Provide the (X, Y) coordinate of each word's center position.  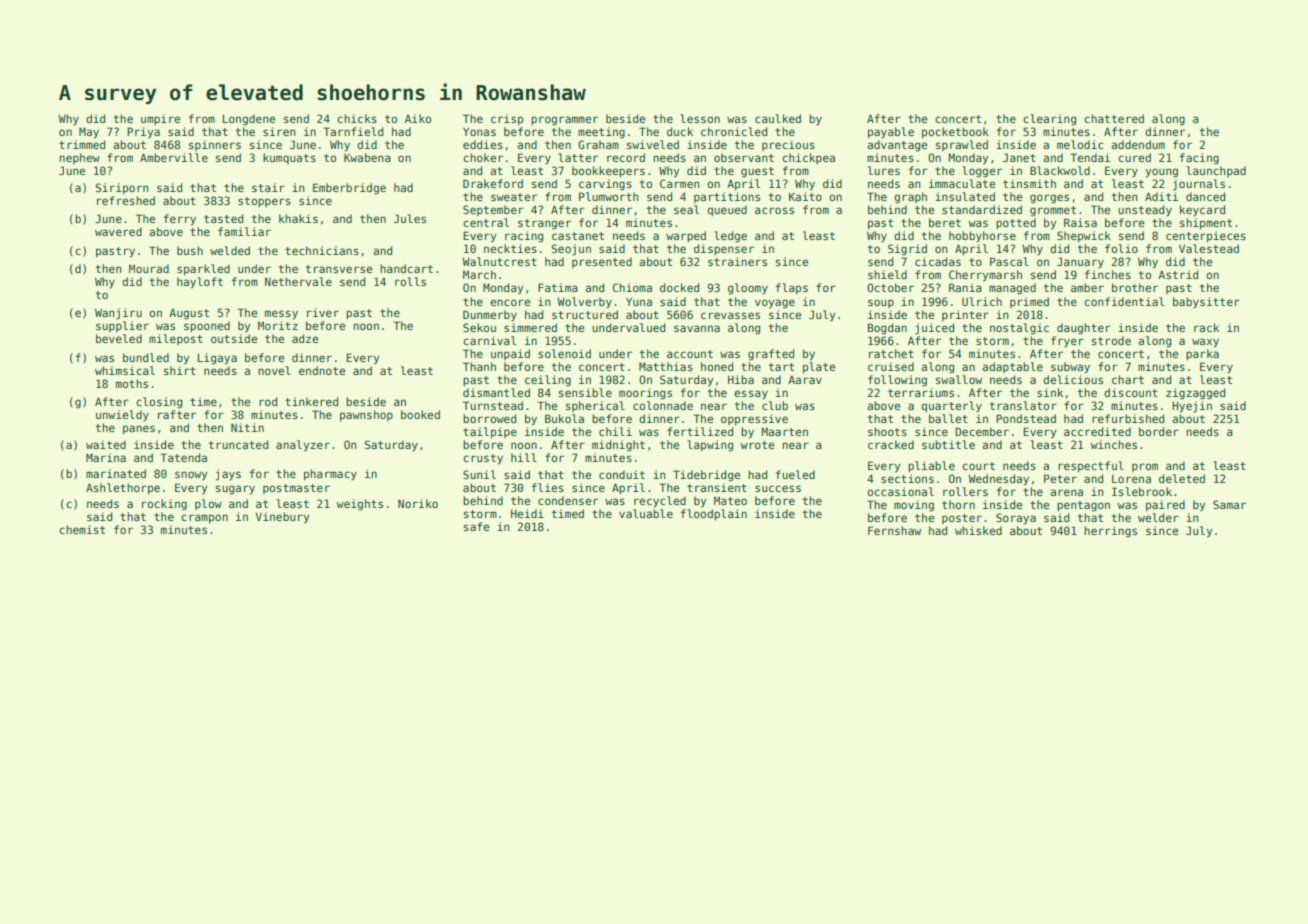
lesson (700, 118)
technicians (322, 250)
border (1159, 431)
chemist (82, 529)
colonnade (663, 405)
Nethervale (298, 281)
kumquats (289, 158)
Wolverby (585, 303)
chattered (1114, 118)
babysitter (1206, 303)
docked (679, 287)
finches (1108, 274)
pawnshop (366, 415)
